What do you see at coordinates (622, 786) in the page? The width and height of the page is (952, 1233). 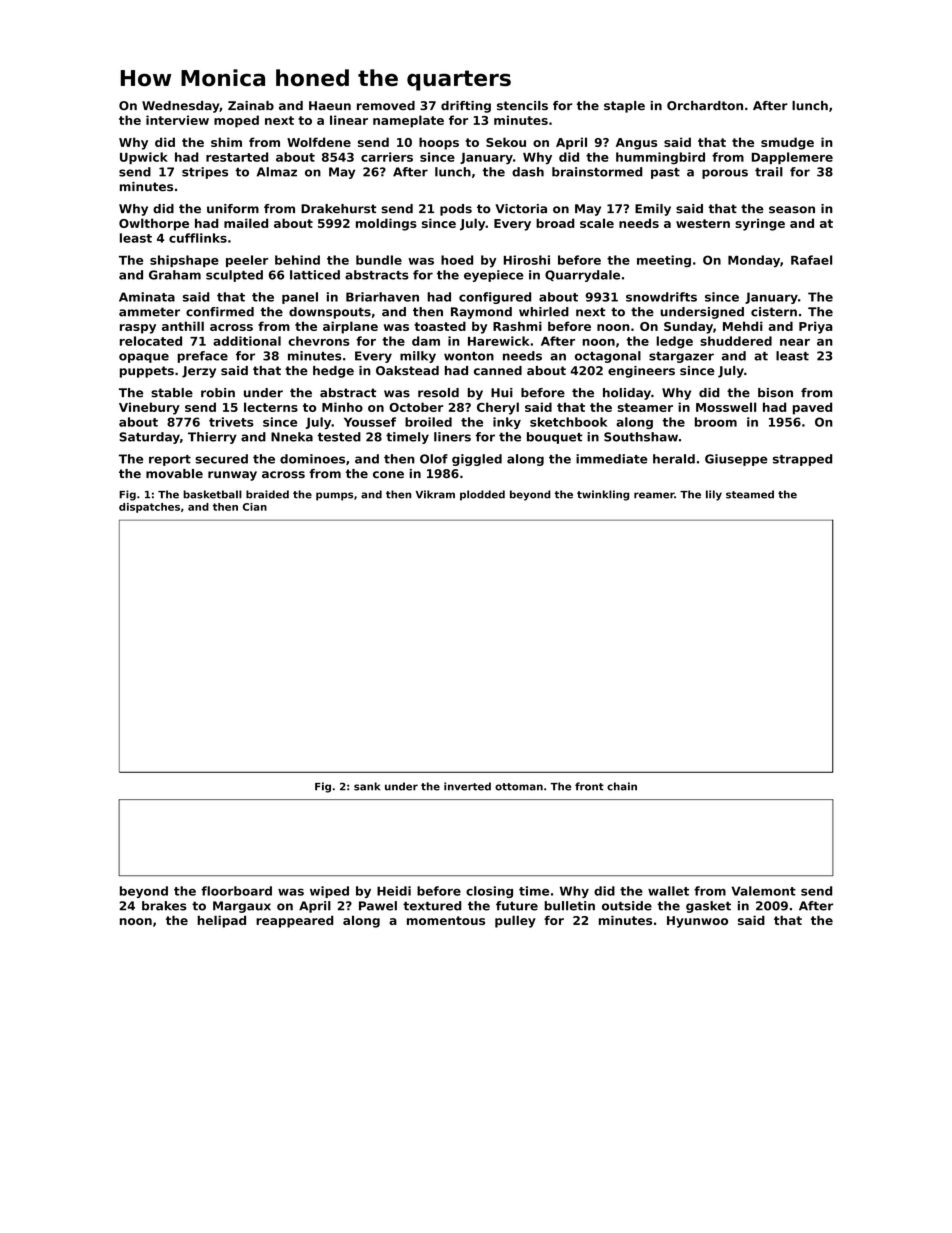 I see `chain` at bounding box center [622, 786].
